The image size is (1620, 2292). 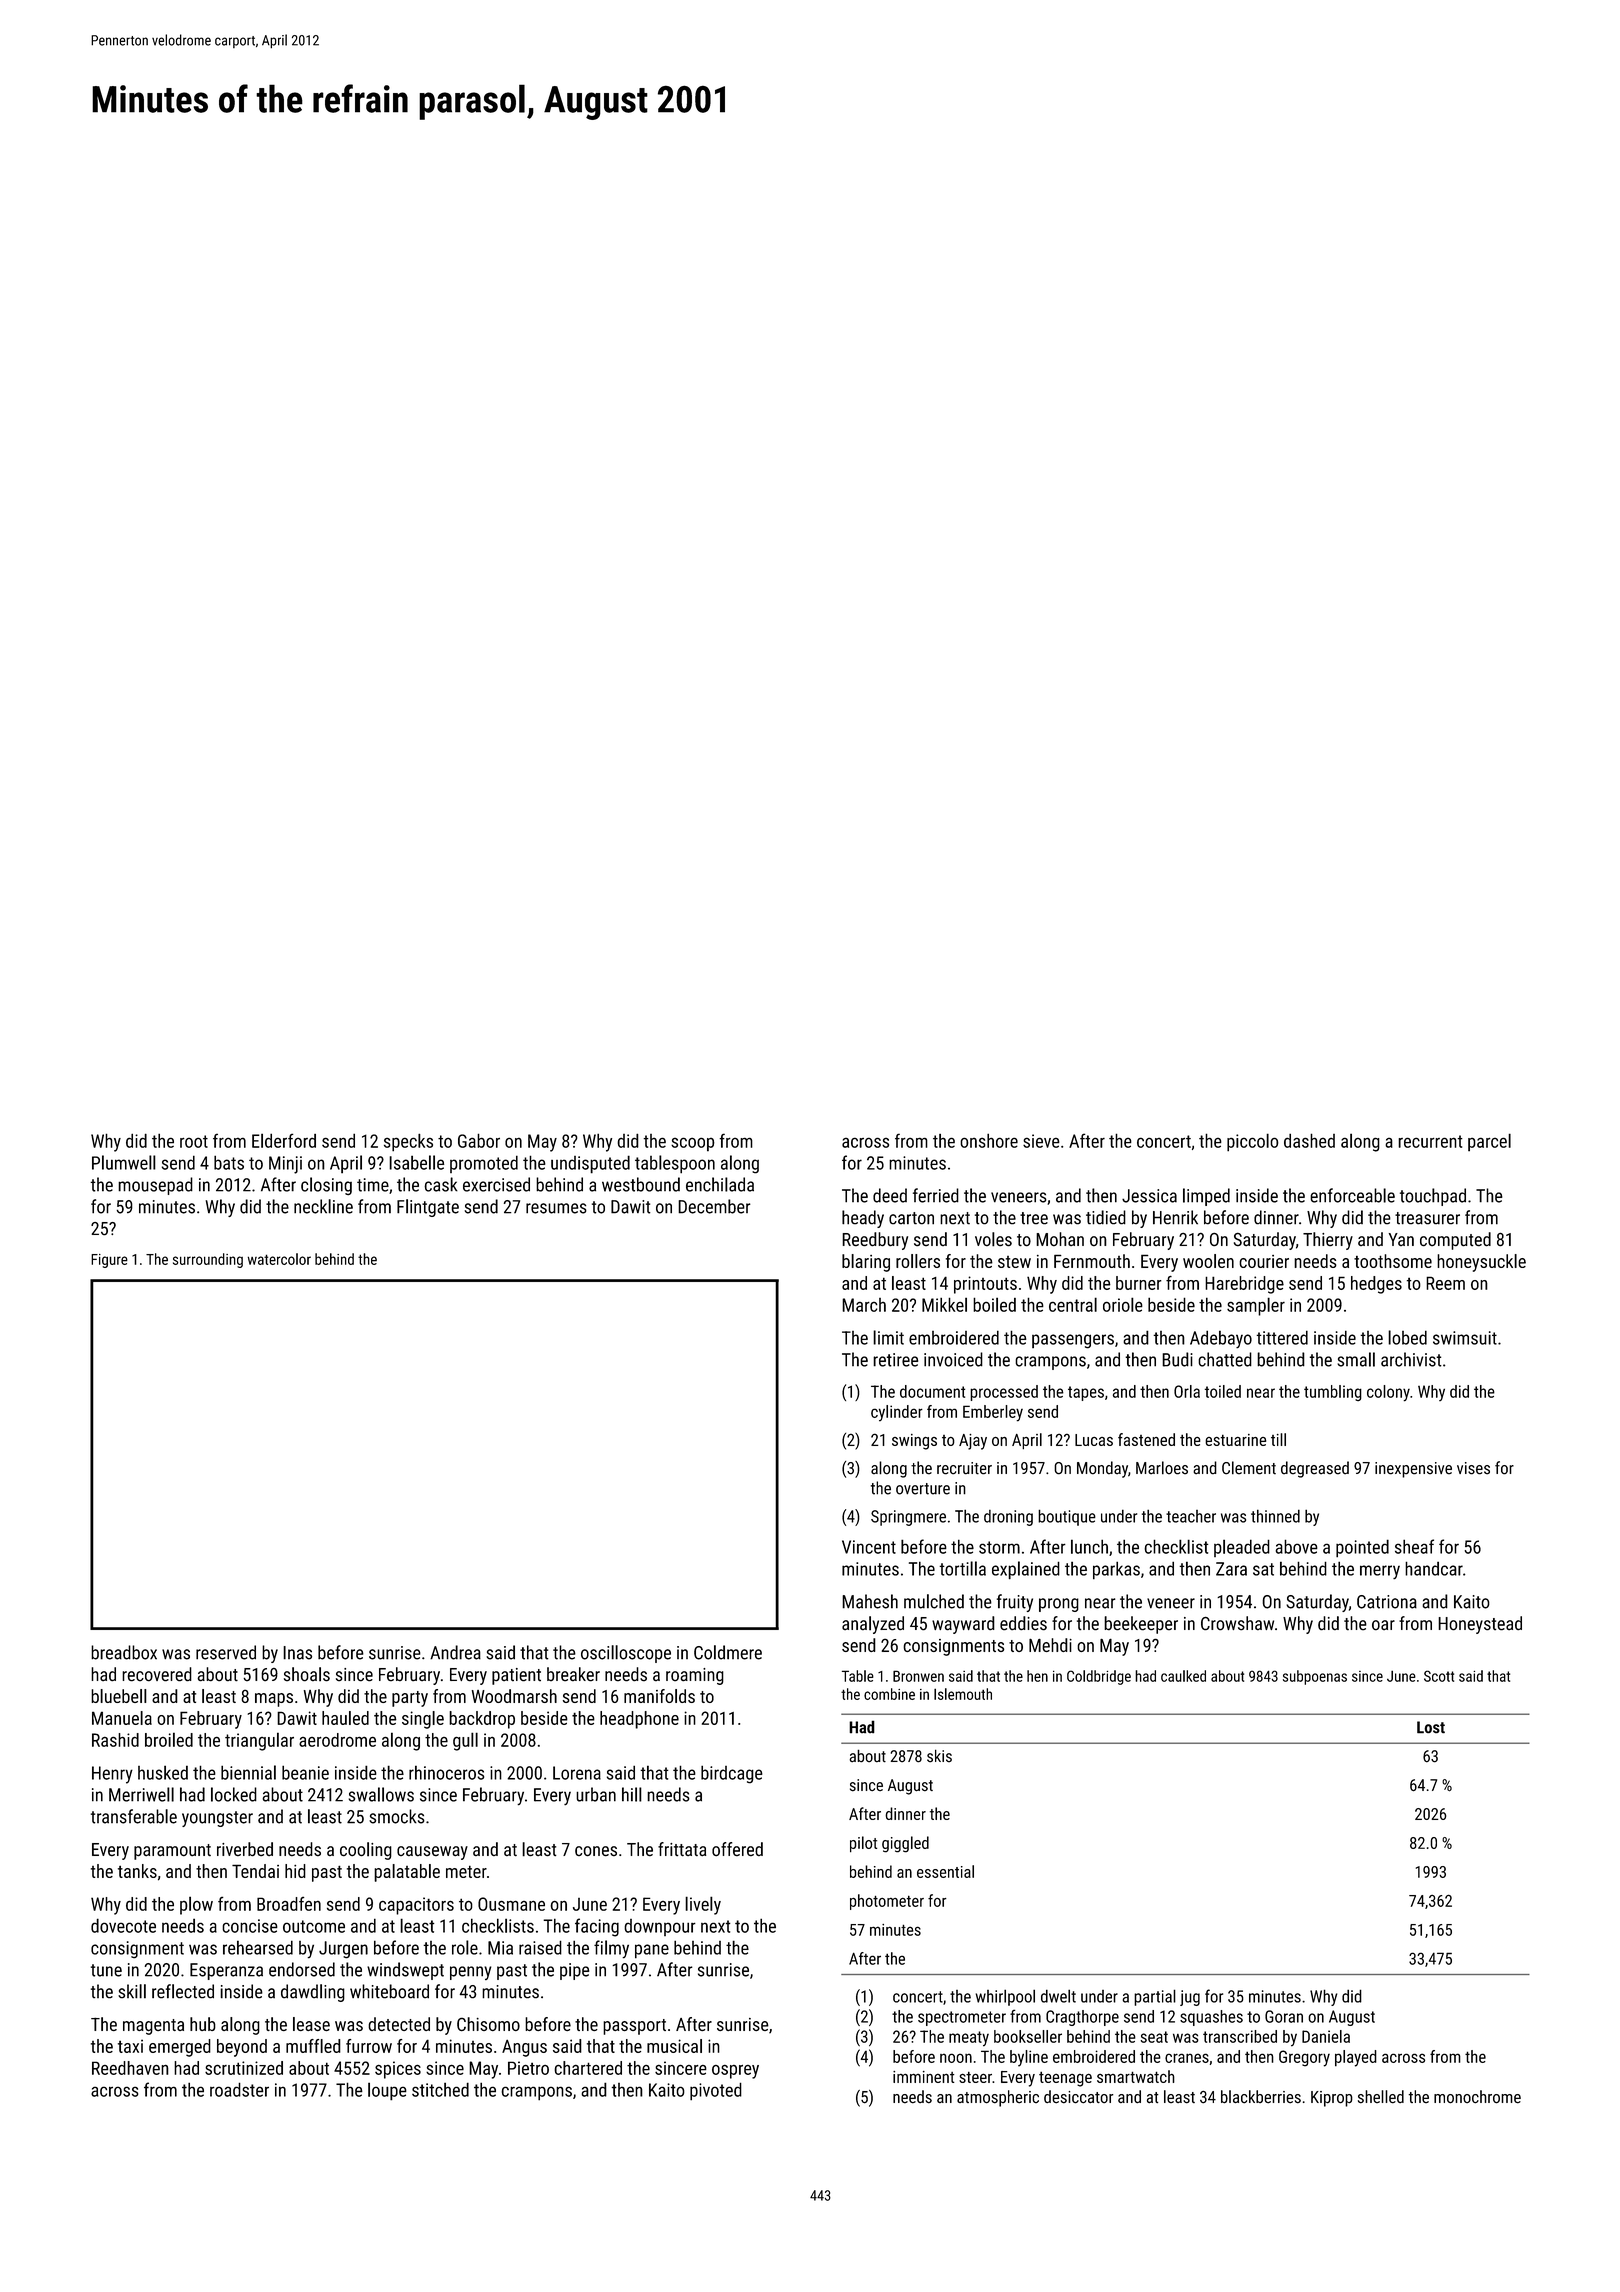 I want to click on Flintgate, so click(x=428, y=1208).
